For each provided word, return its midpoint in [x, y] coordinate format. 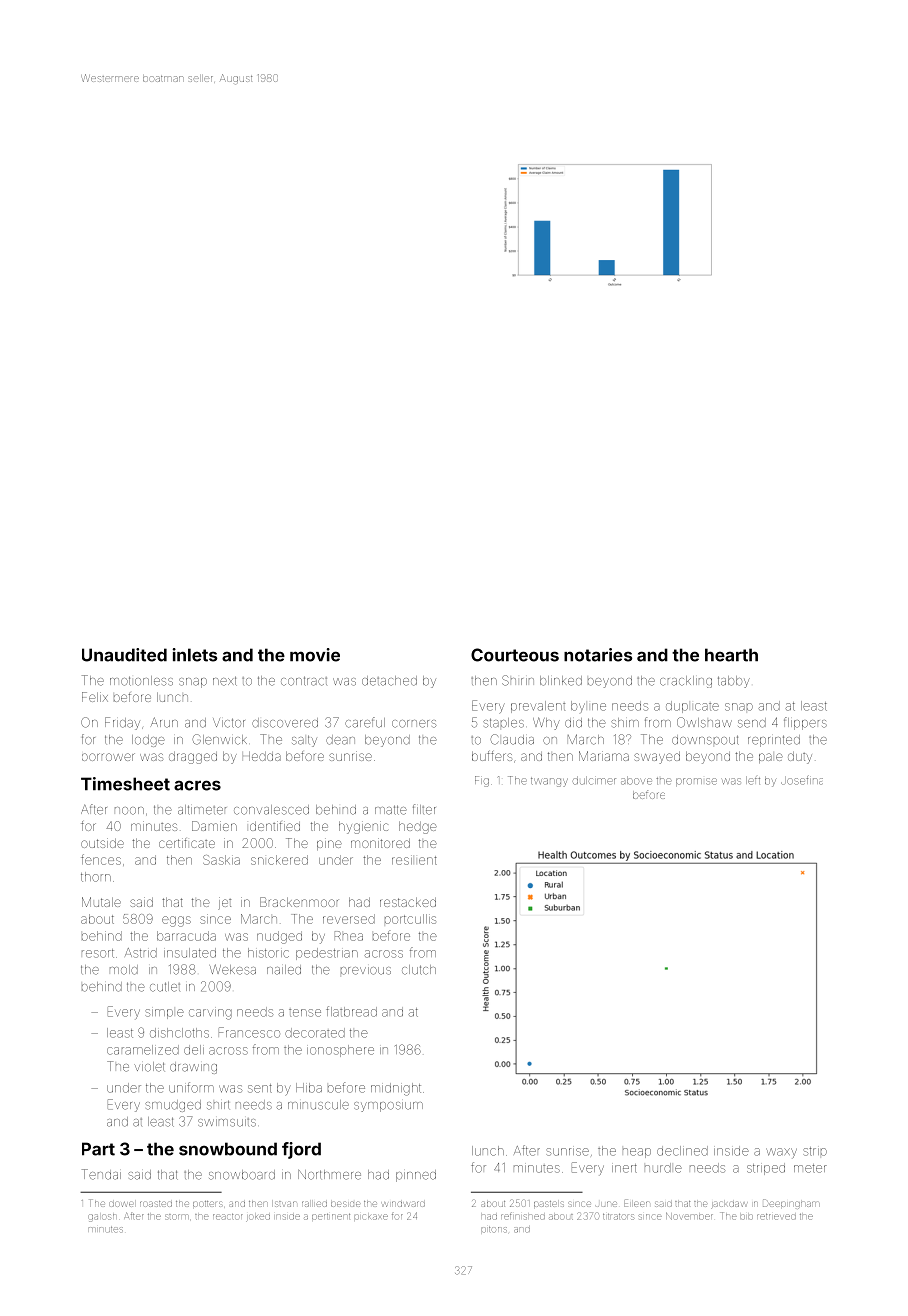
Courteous [515, 655]
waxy [781, 1153]
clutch [419, 970]
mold [124, 970]
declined [682, 1151]
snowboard [242, 1175]
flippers [805, 723]
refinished [523, 1216]
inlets [195, 655]
